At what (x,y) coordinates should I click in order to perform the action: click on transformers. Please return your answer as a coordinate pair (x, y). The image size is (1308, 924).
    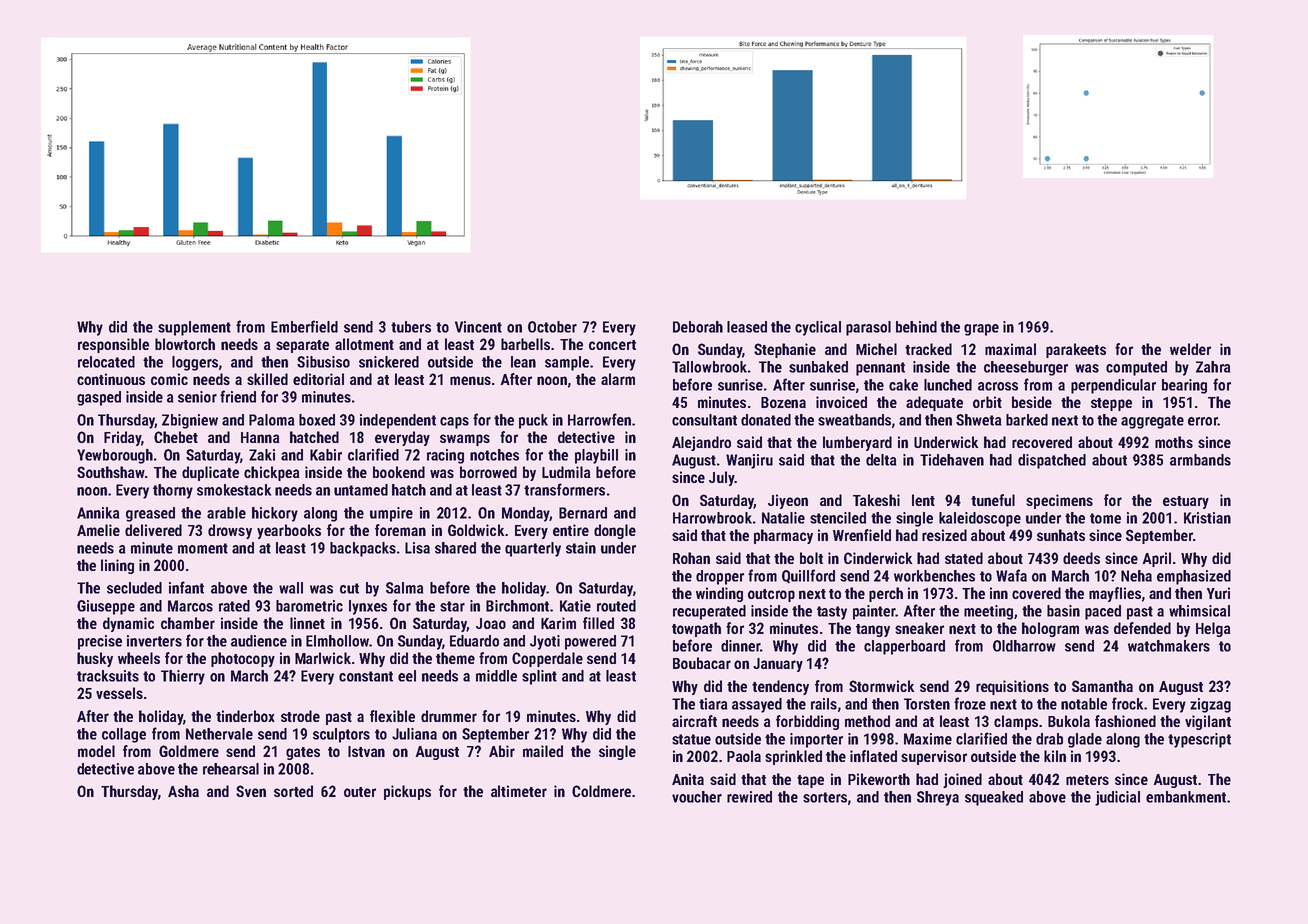
    Looking at the image, I should click on (564, 489).
